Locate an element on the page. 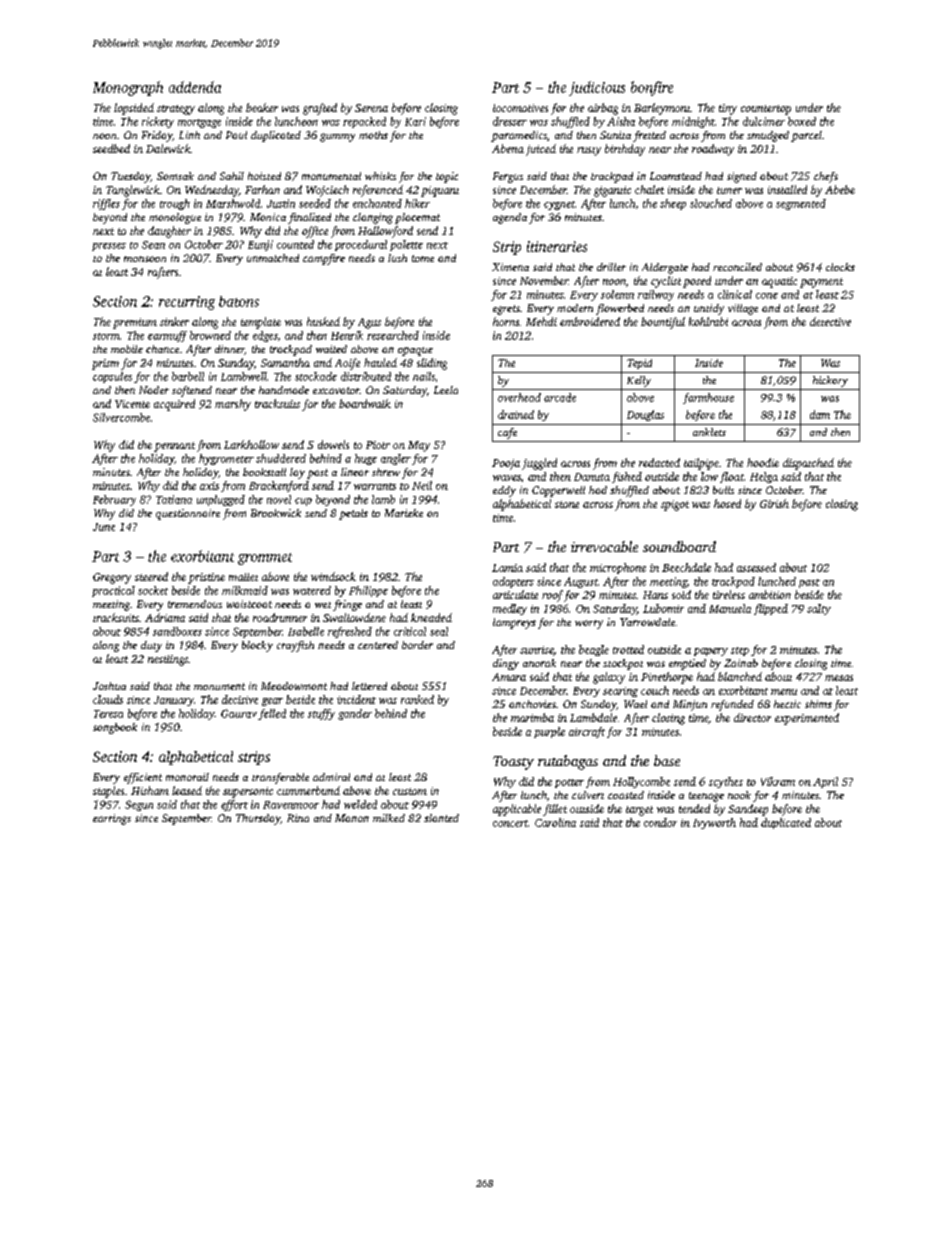  condor is located at coordinates (660, 822).
